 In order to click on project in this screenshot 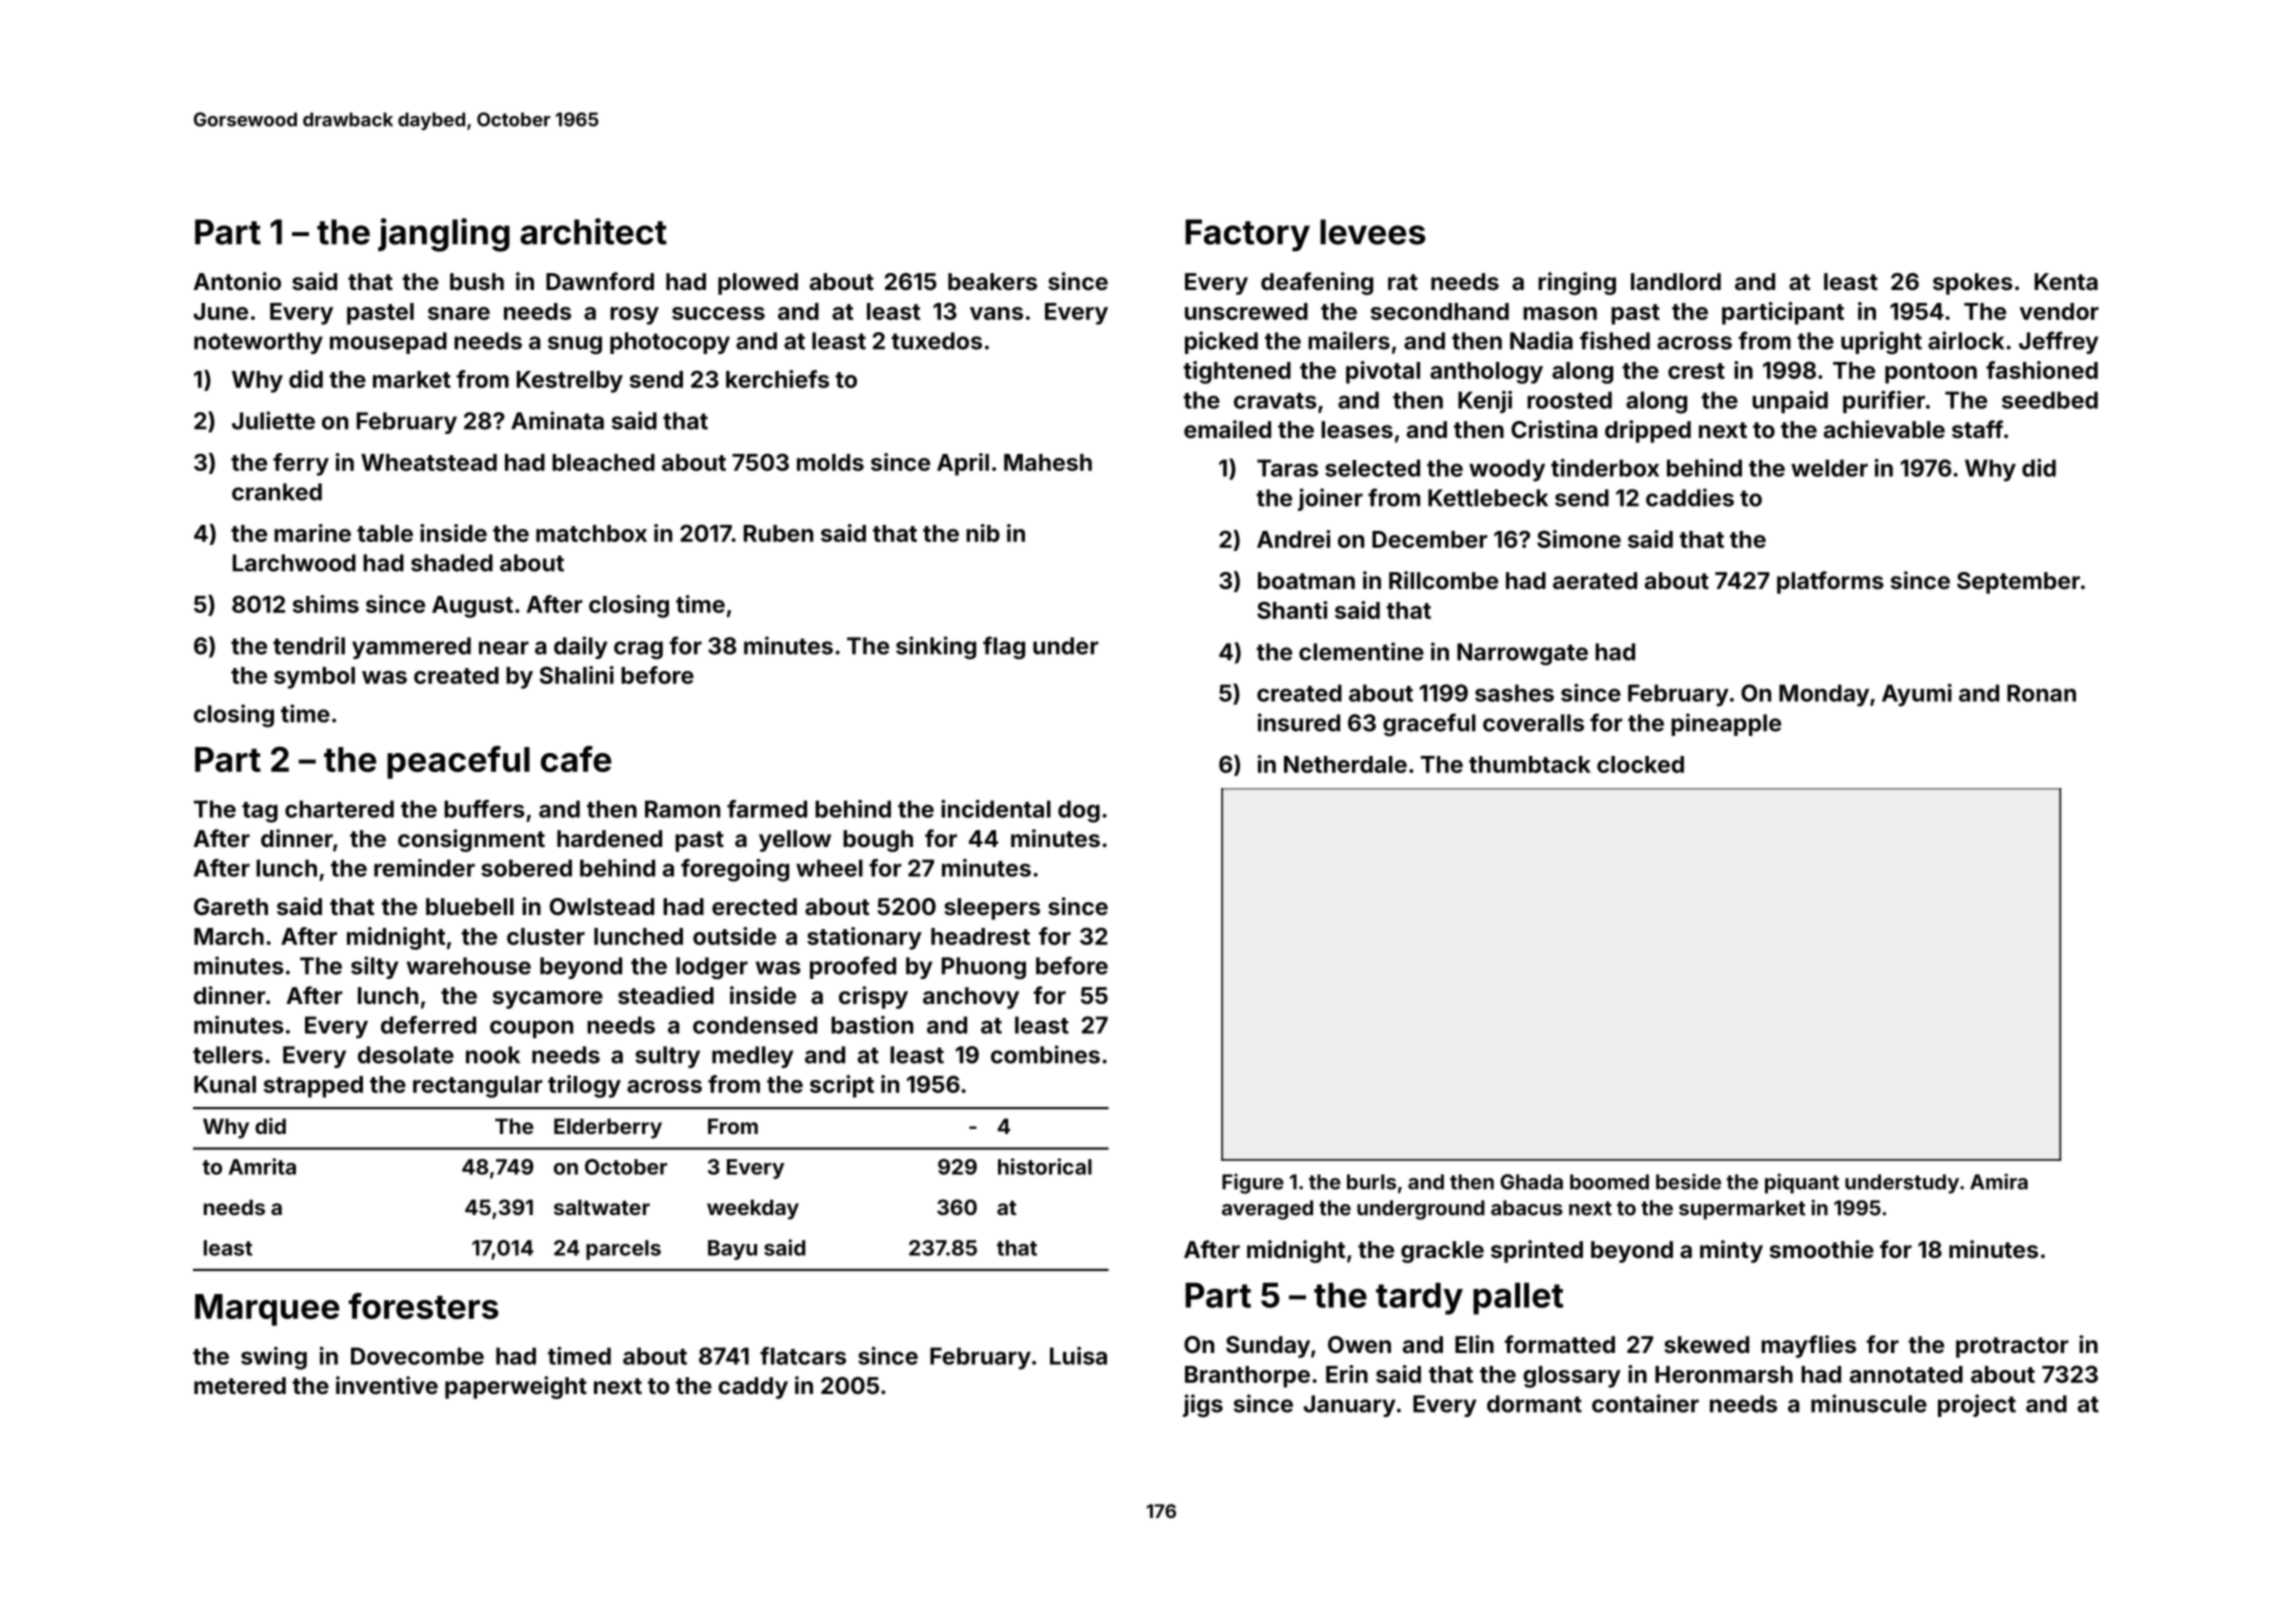, I will do `click(1977, 1405)`.
